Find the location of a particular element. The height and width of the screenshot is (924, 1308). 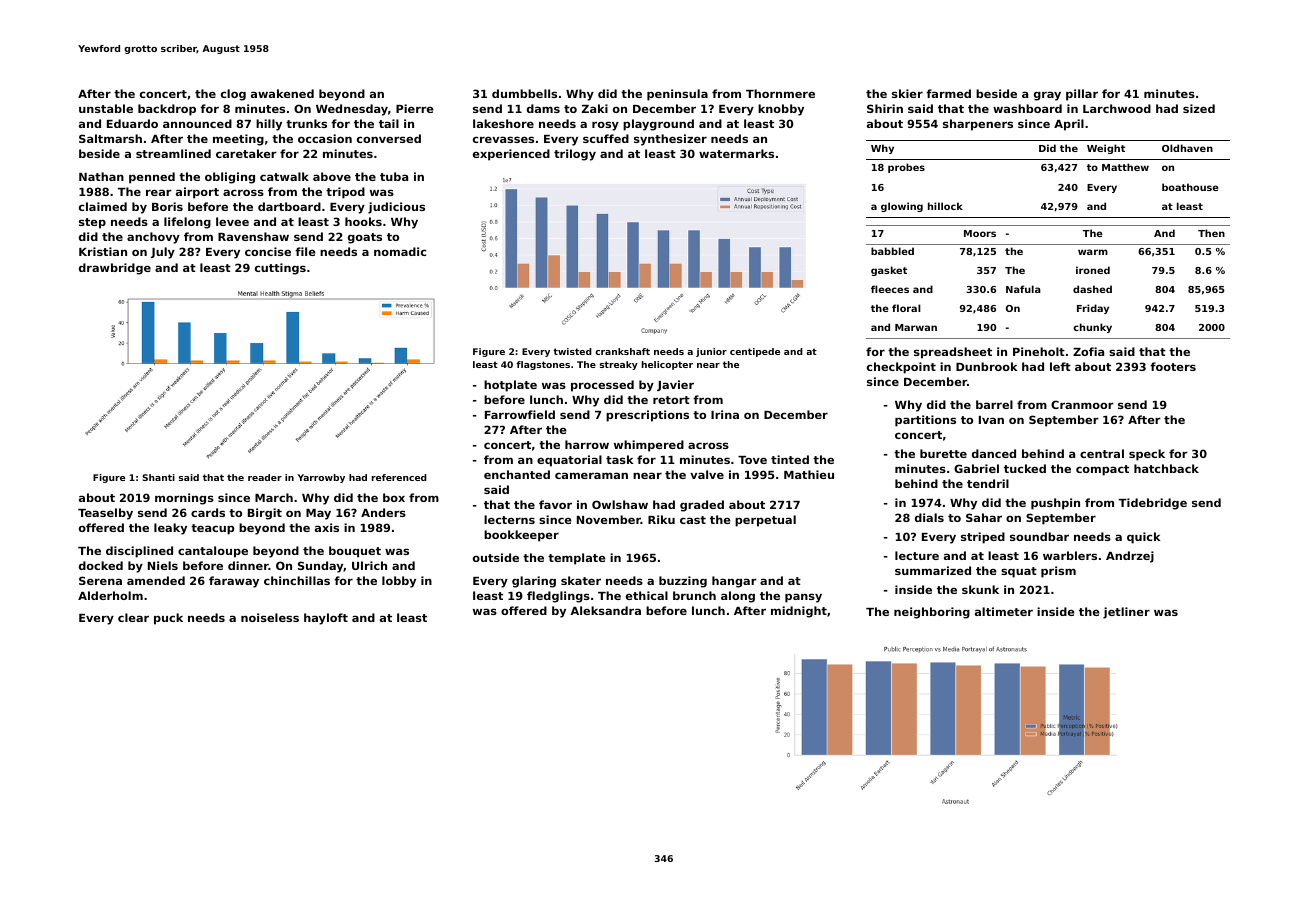

chunky is located at coordinates (1092, 328).
